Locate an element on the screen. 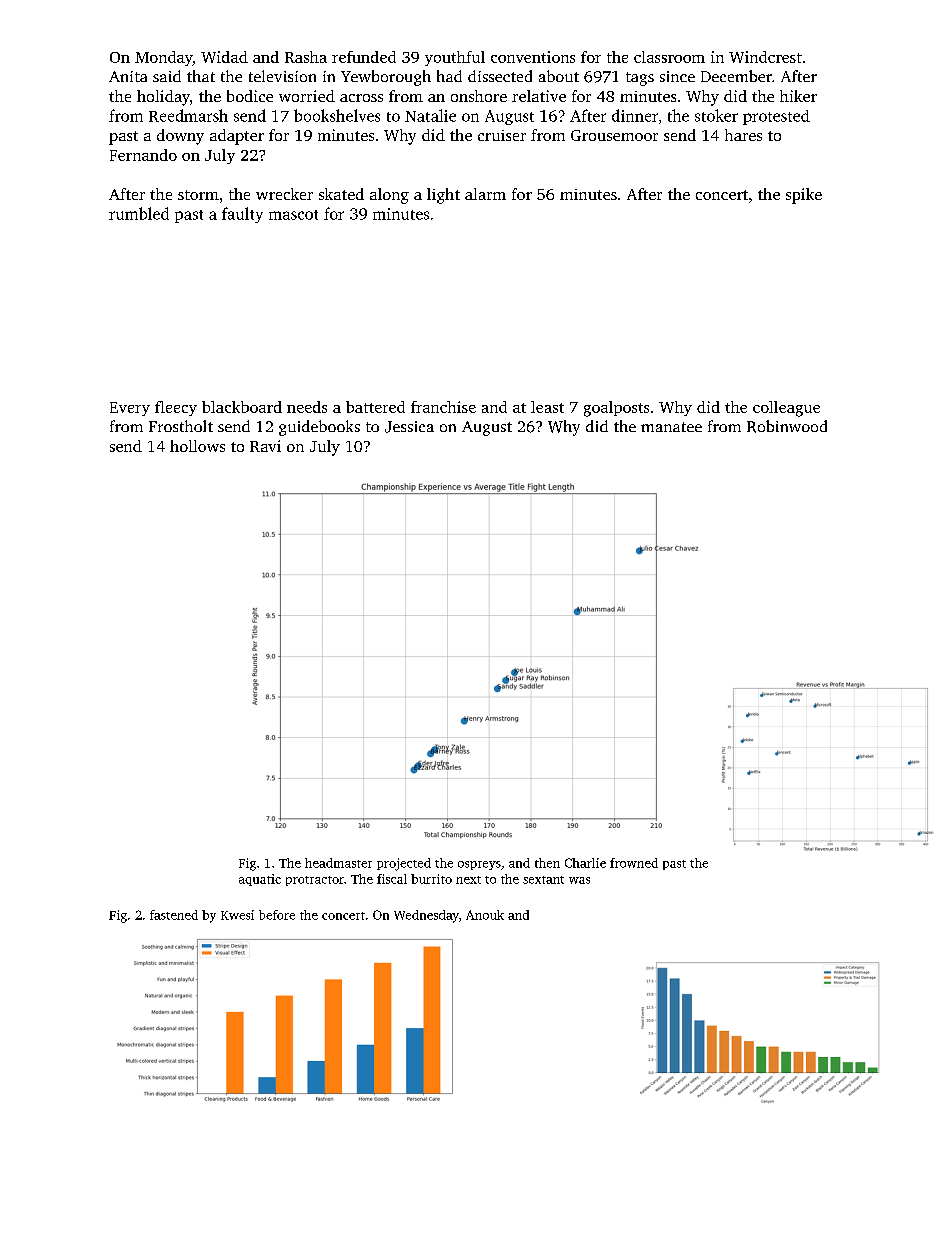 The height and width of the screenshot is (1233, 952). manatee is located at coordinates (671, 427).
